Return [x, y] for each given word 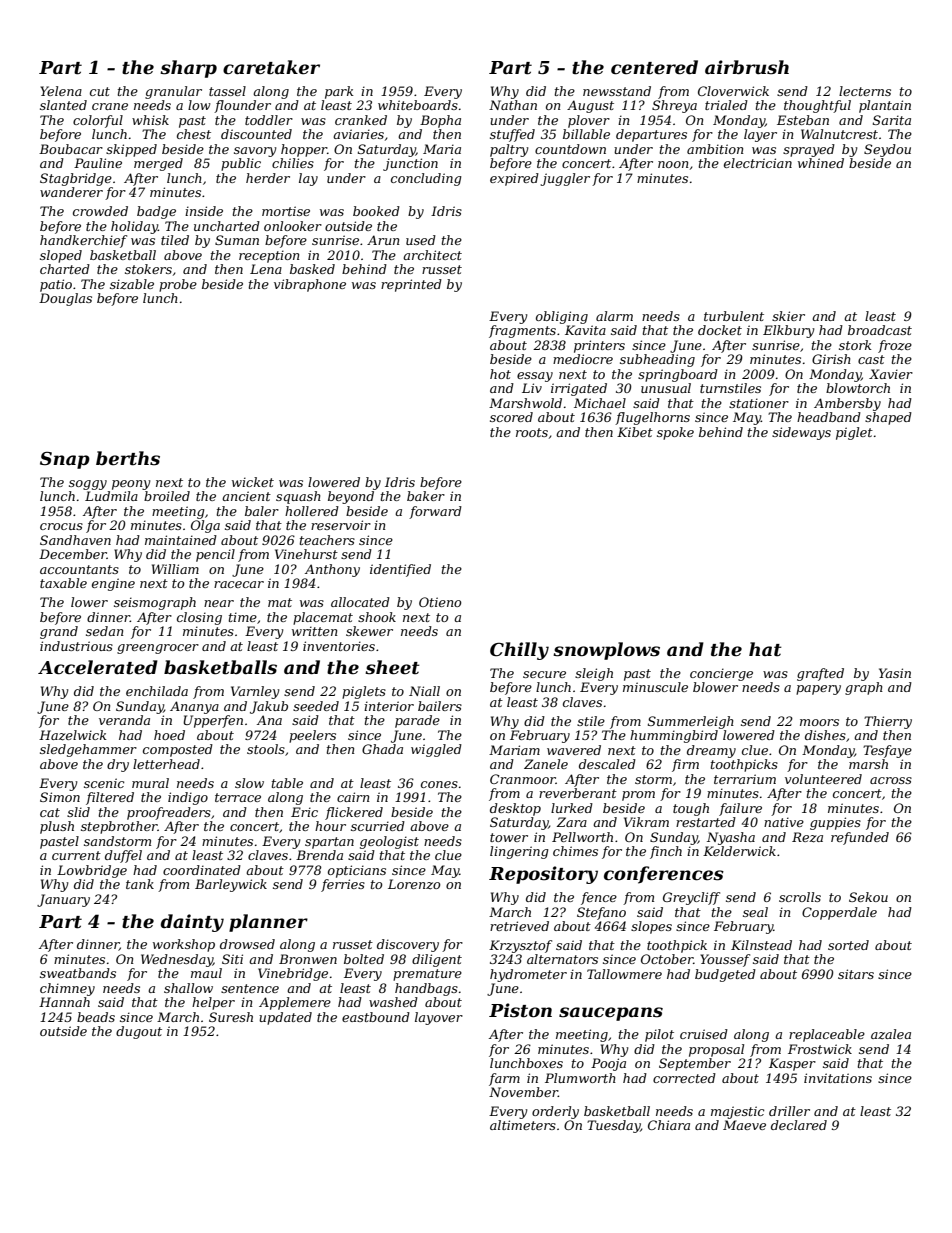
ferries [343, 885]
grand [59, 632]
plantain [885, 106]
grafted [820, 674]
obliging [562, 317]
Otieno [440, 602]
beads [96, 1017]
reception [269, 256]
